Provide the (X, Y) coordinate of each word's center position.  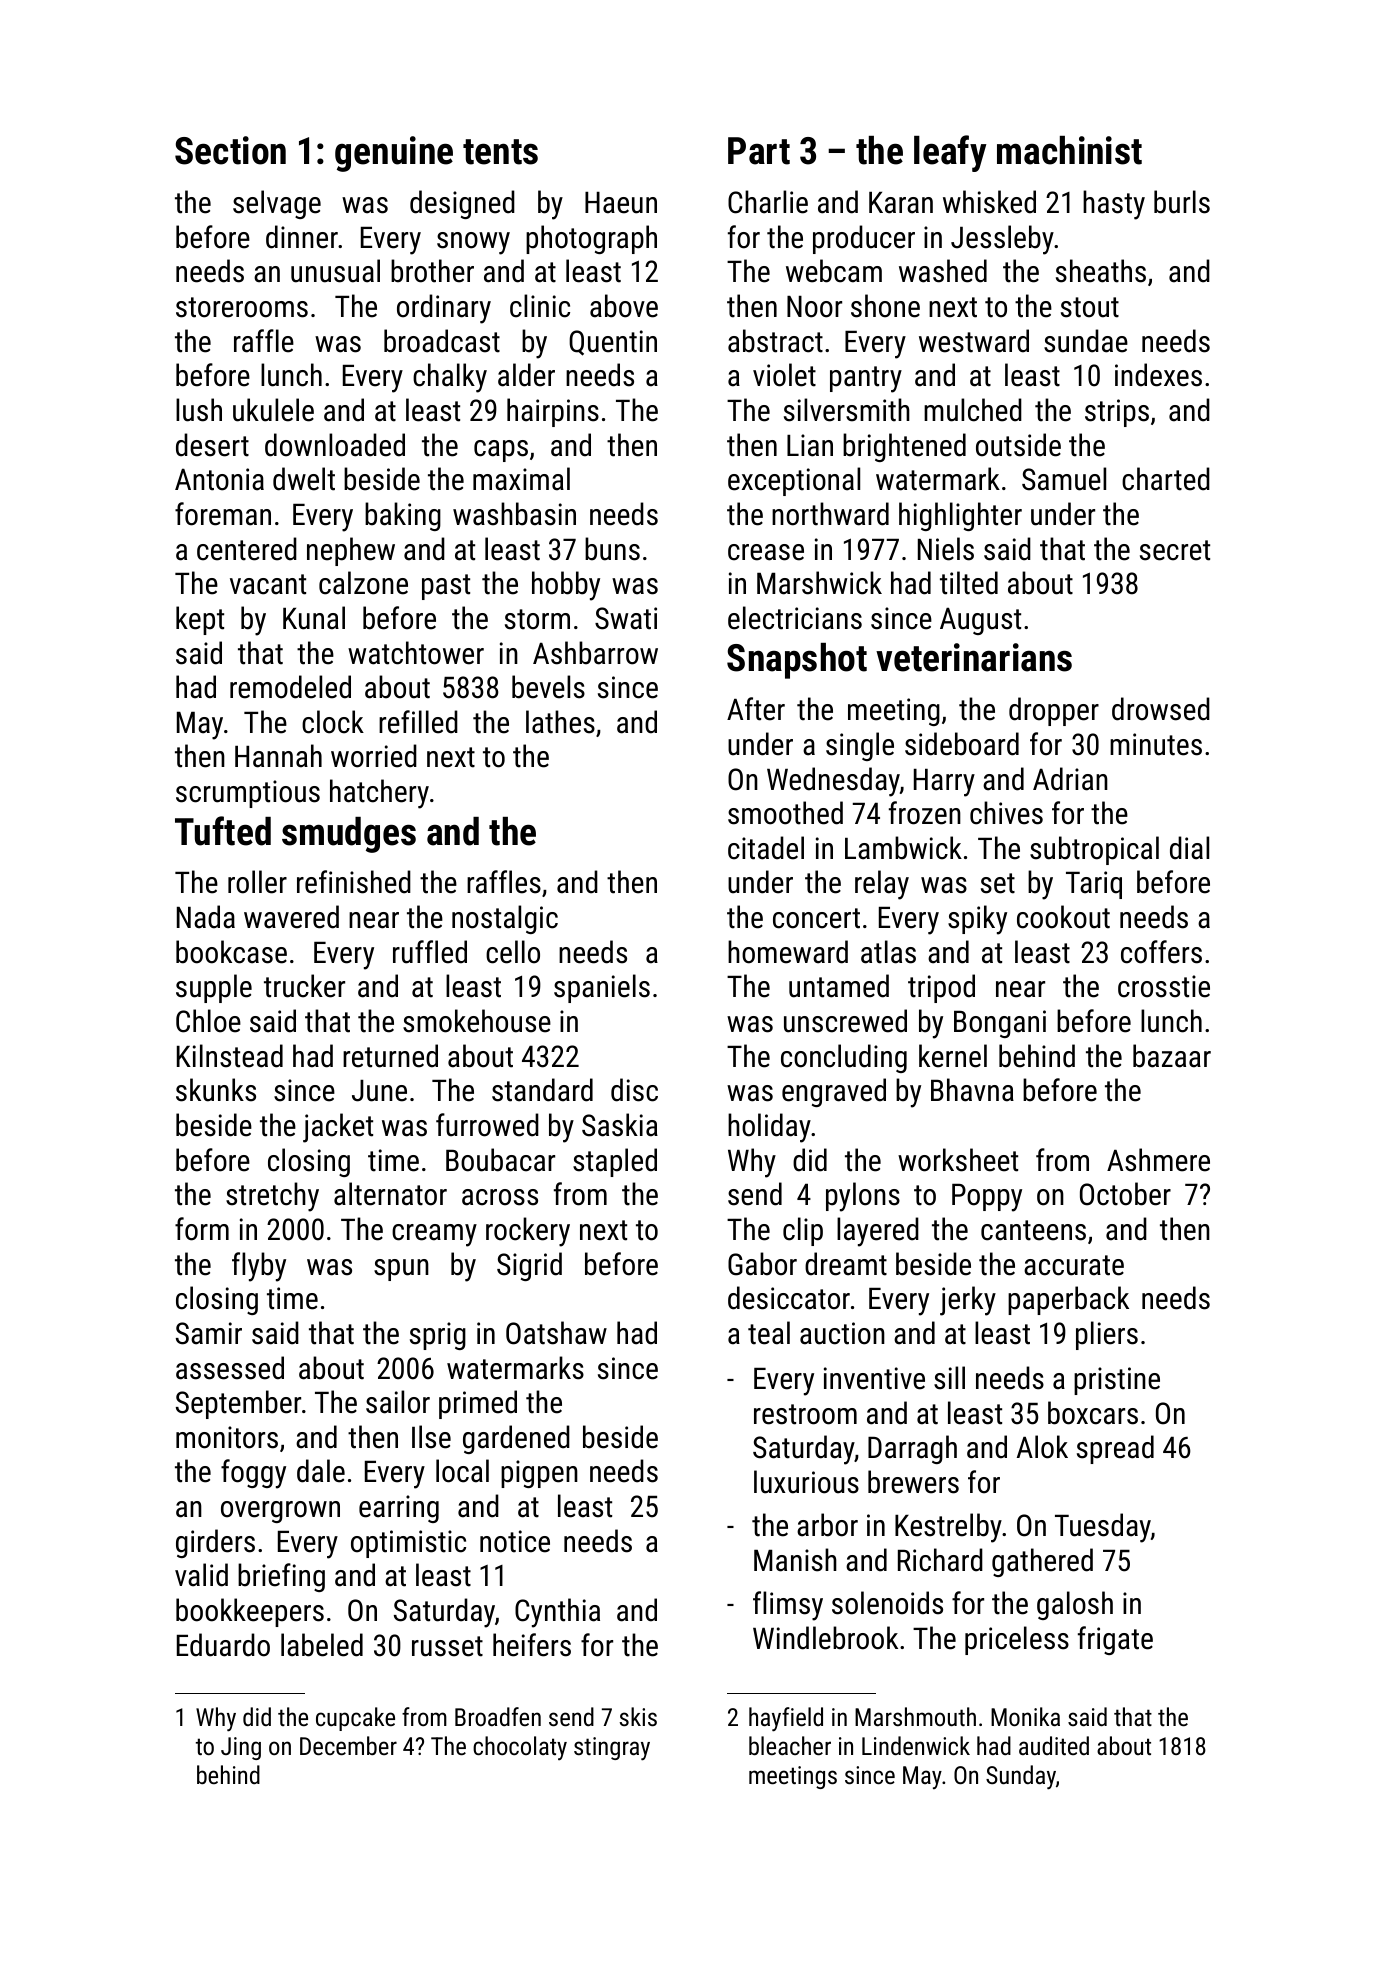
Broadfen (498, 1716)
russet (447, 1646)
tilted (969, 583)
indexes (1158, 375)
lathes (560, 722)
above (624, 306)
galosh (1075, 1605)
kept (200, 620)
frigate (1115, 1640)
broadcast (442, 341)
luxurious (806, 1482)
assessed (230, 1368)
